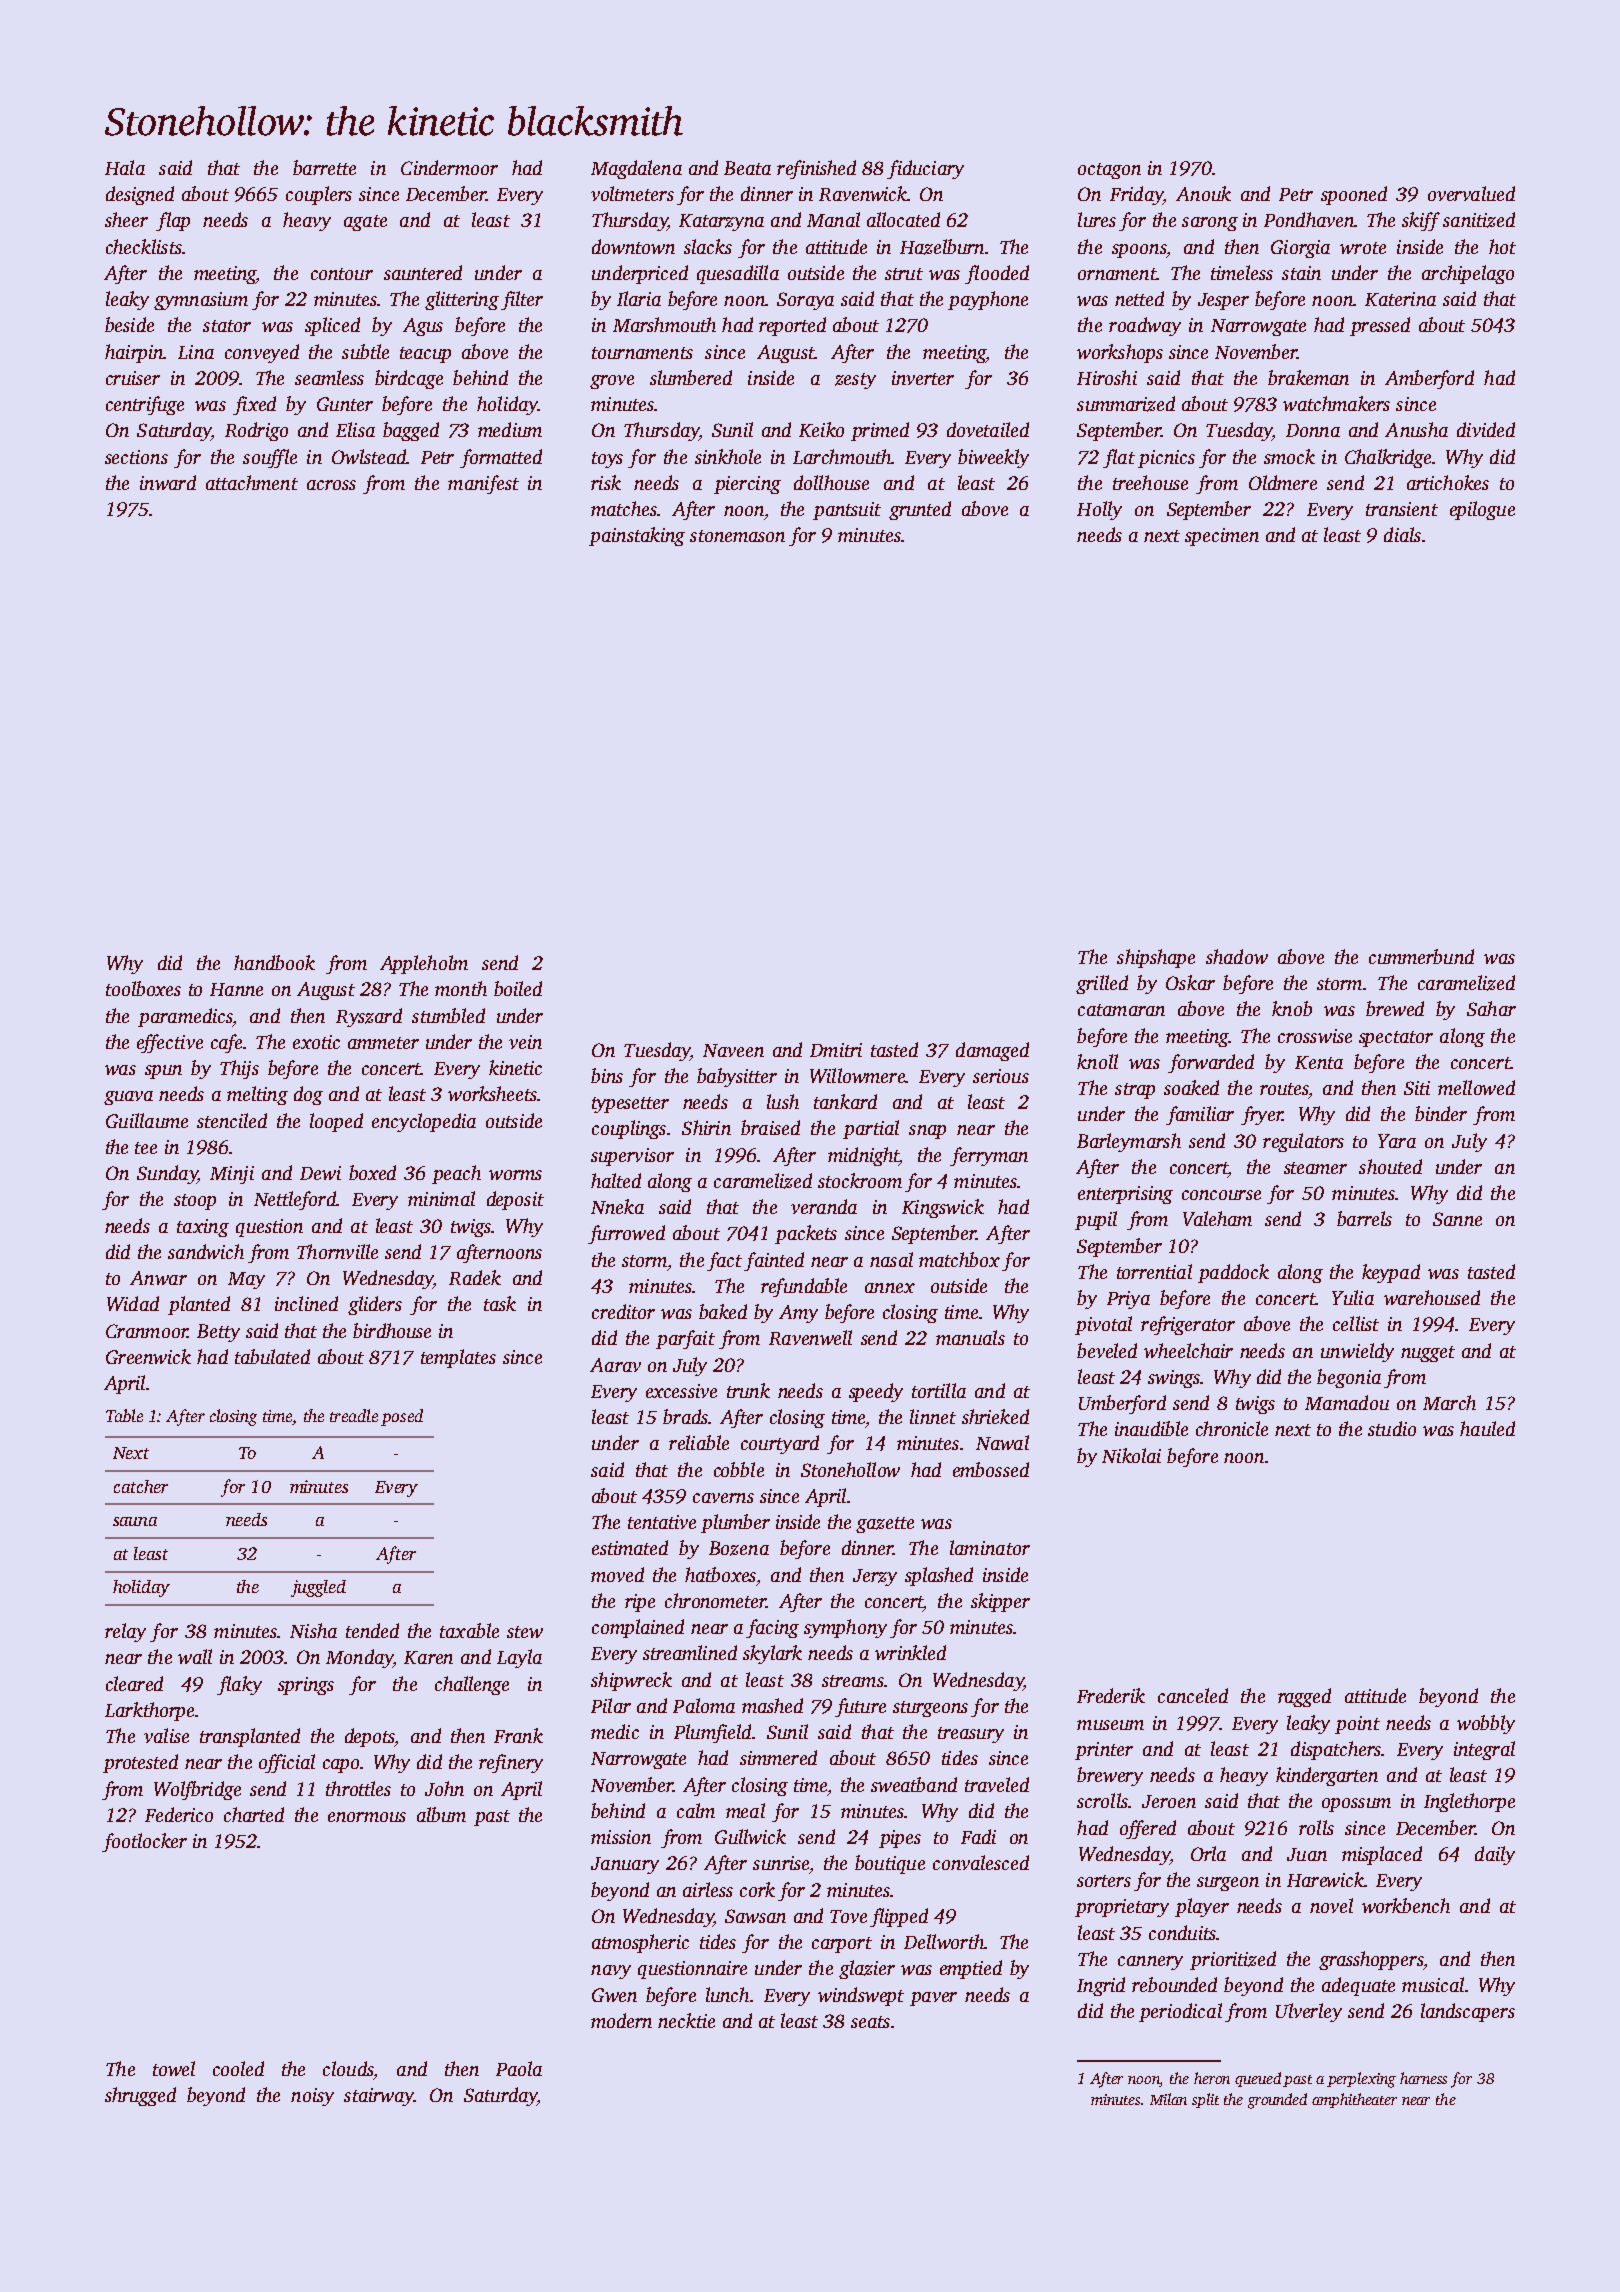 Image resolution: width=1620 pixels, height=2292 pixels. I want to click on embossed, so click(991, 1469).
